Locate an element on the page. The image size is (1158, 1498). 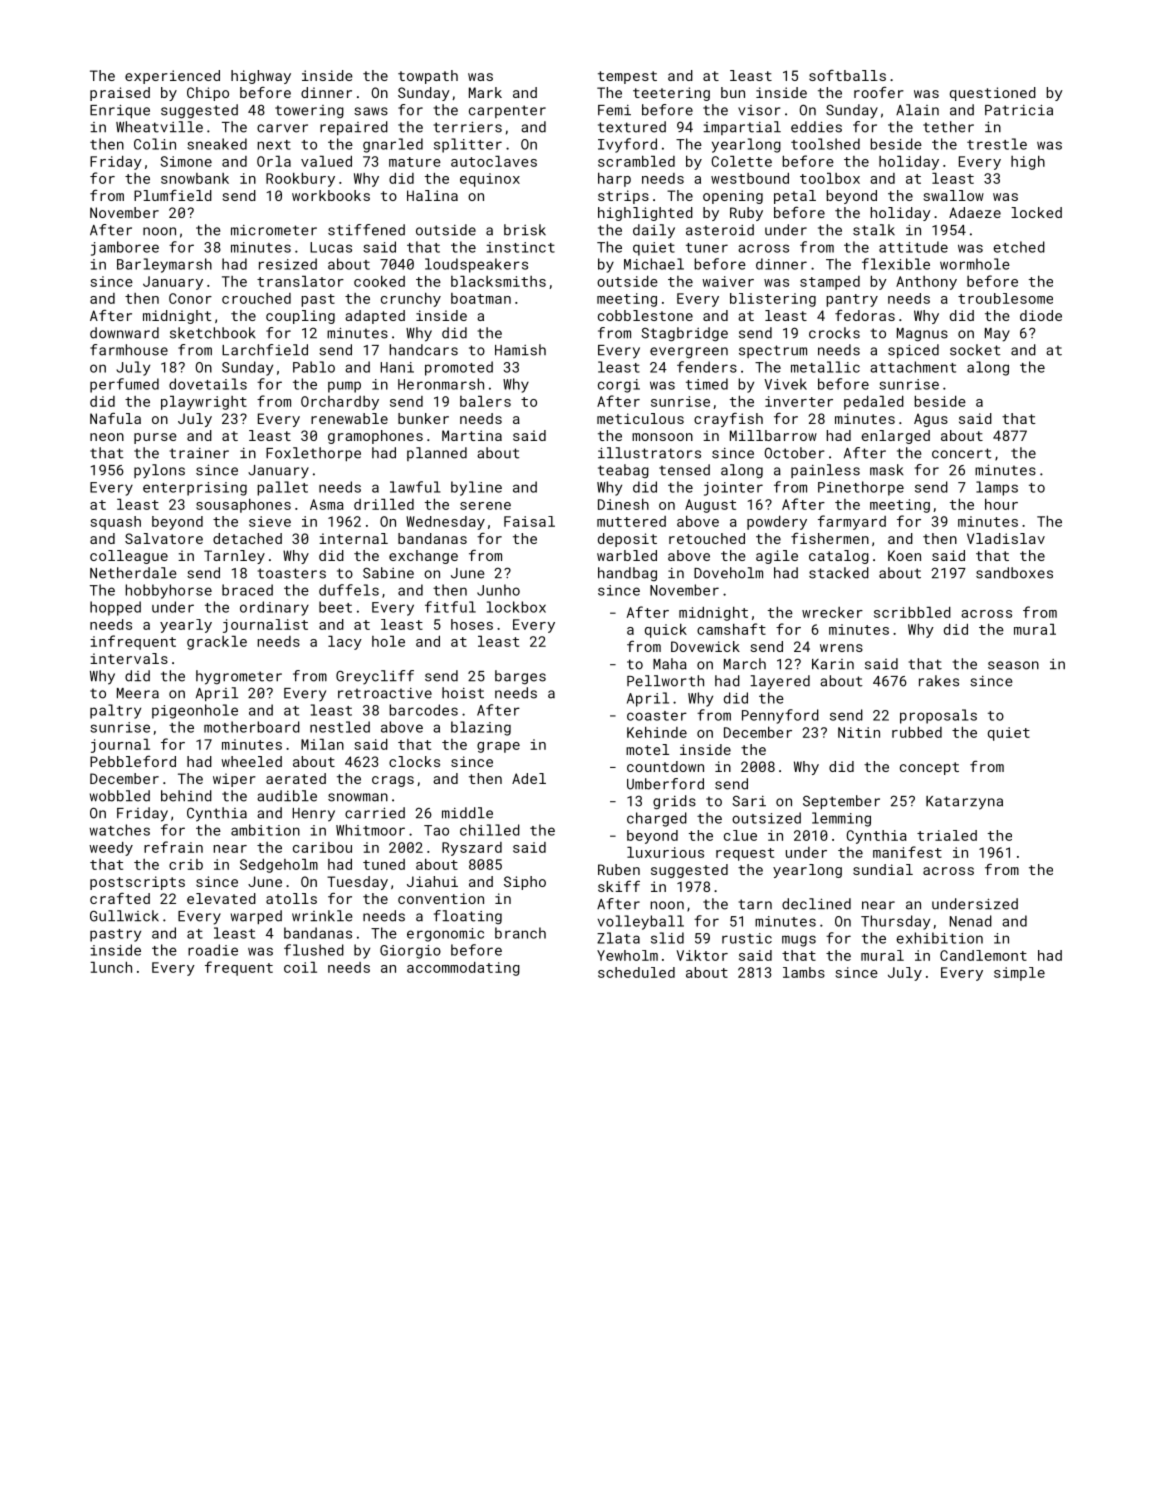
grackle is located at coordinates (217, 643).
